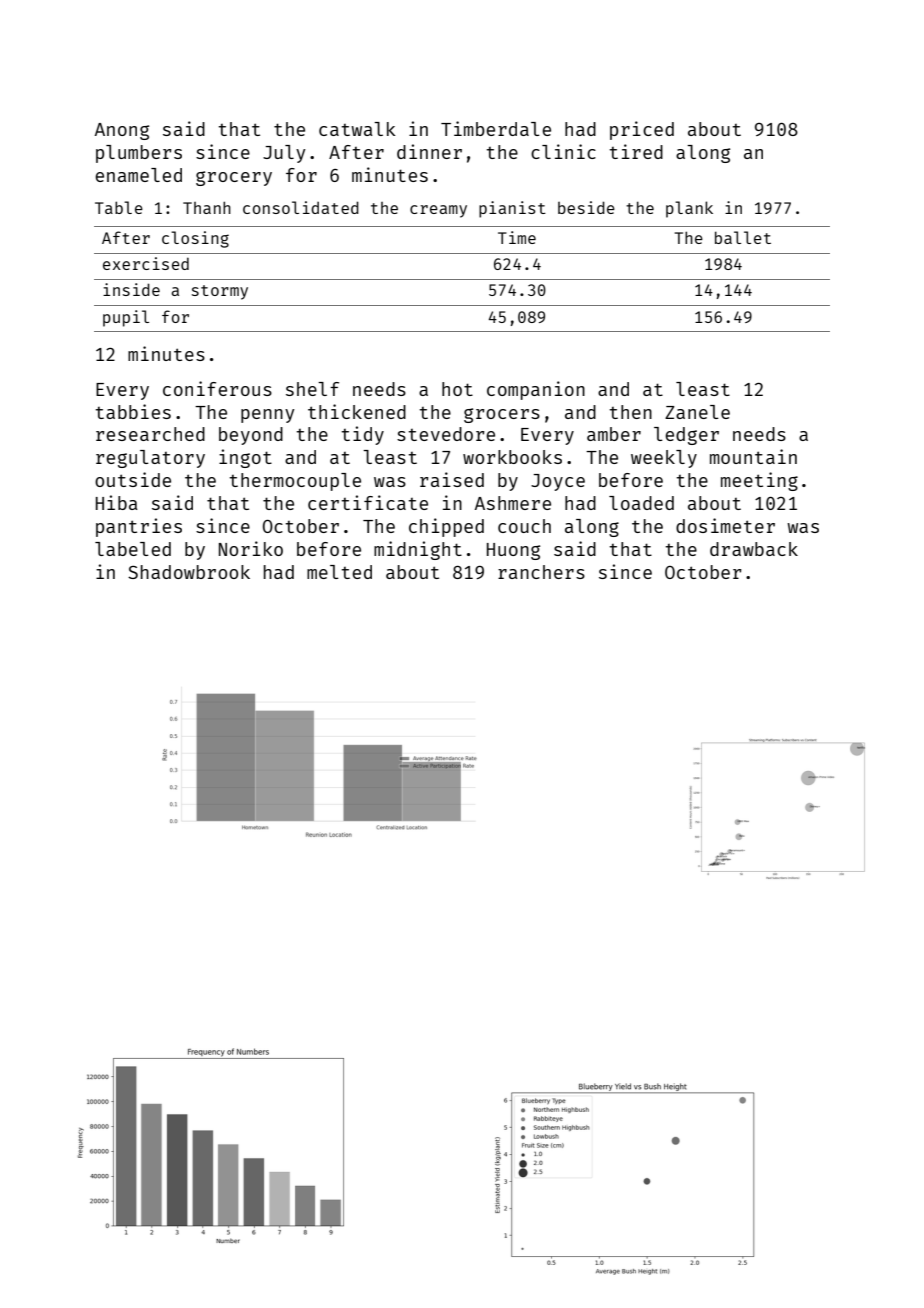  Describe the element at coordinates (641, 503) in the document. I see `loaded` at that location.
